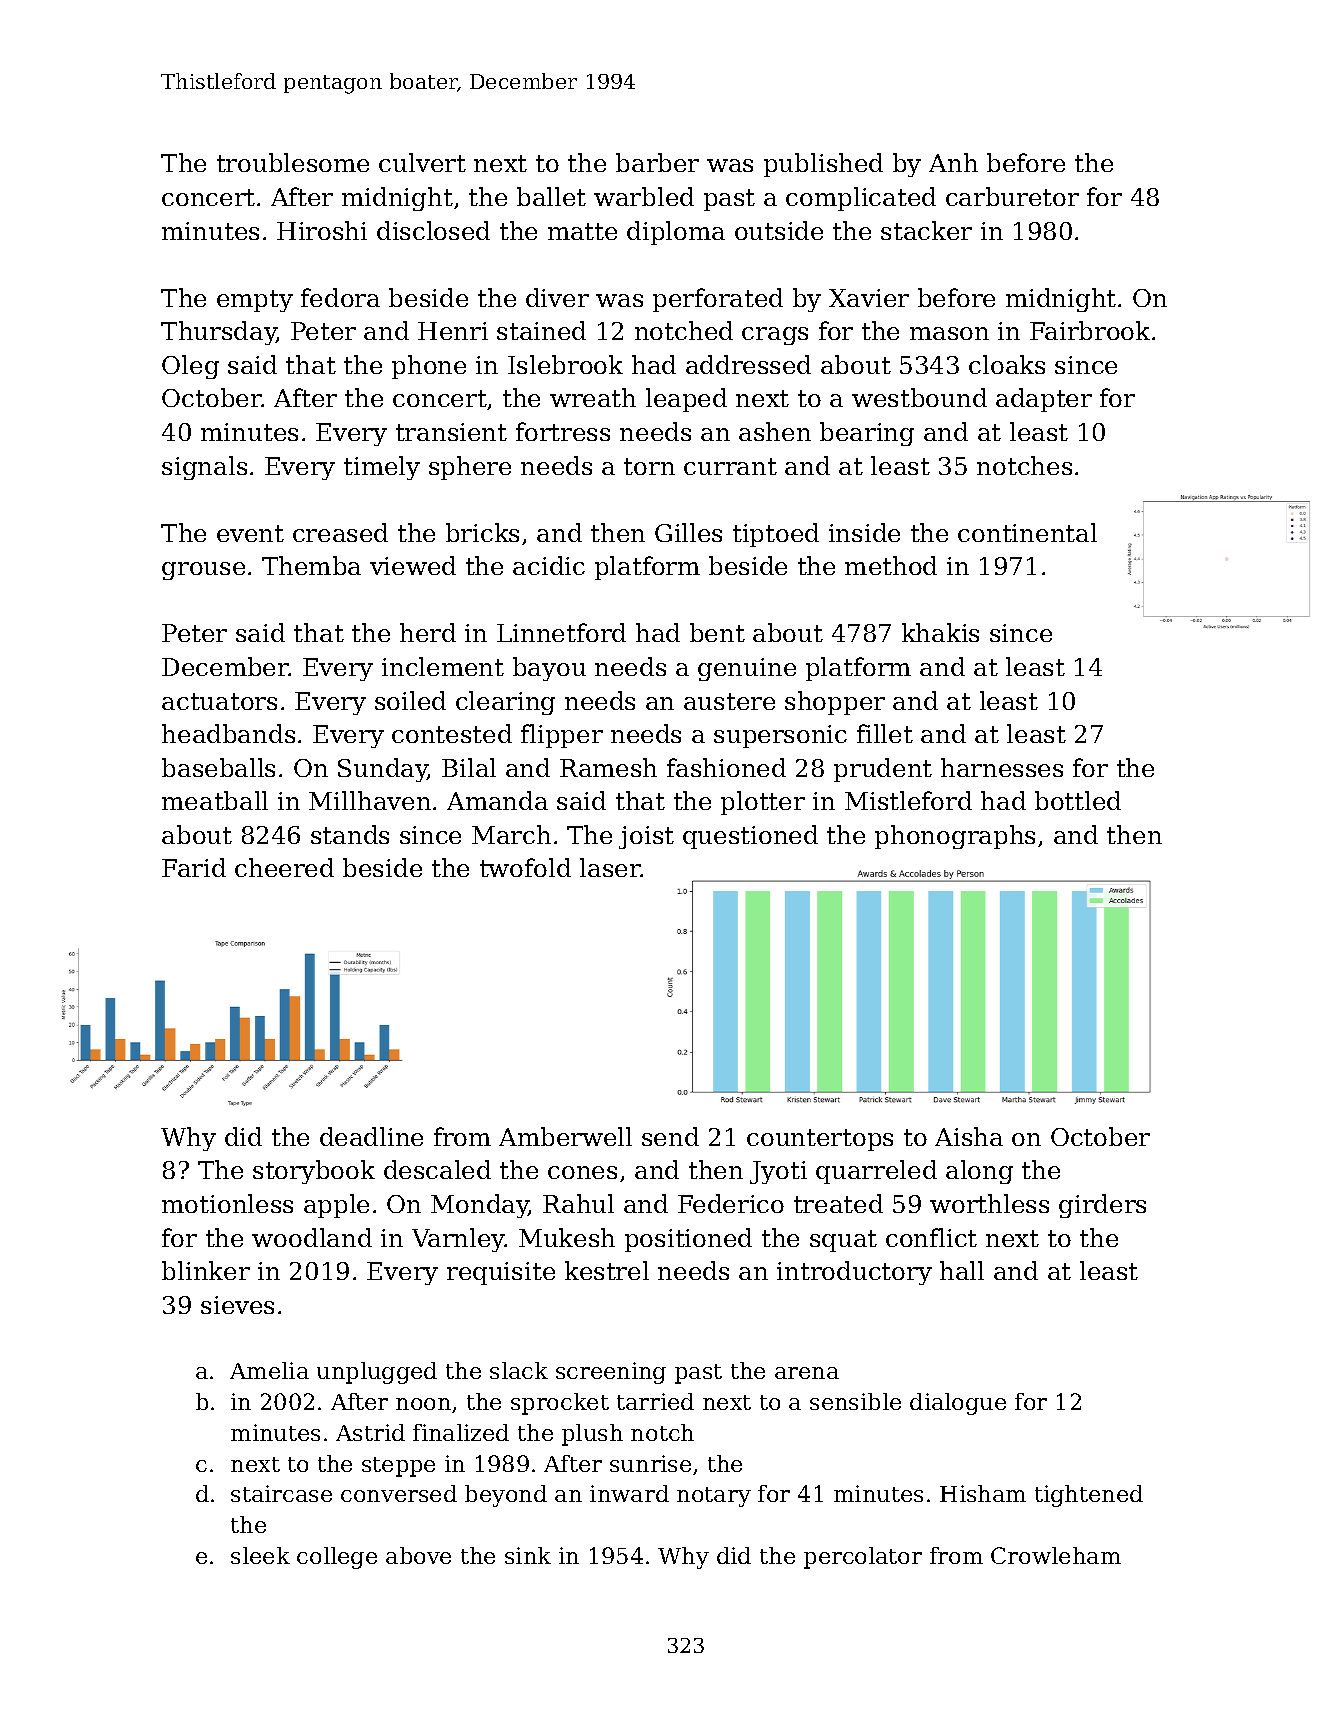 This screenshot has height=1725, width=1333. I want to click on bottled, so click(1078, 800).
